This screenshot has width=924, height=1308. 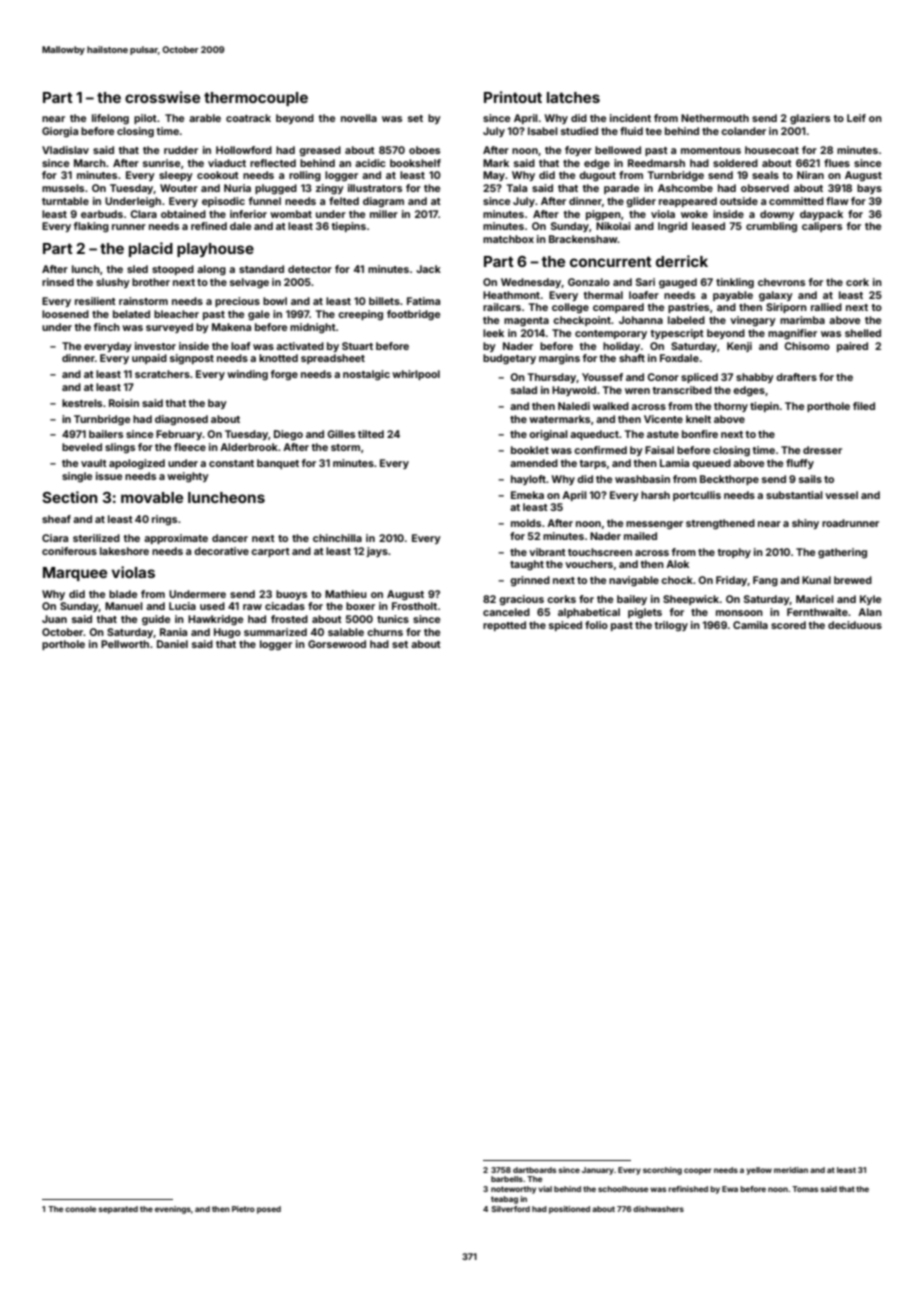 What do you see at coordinates (535, 1170) in the screenshot?
I see `dartboards` at bounding box center [535, 1170].
